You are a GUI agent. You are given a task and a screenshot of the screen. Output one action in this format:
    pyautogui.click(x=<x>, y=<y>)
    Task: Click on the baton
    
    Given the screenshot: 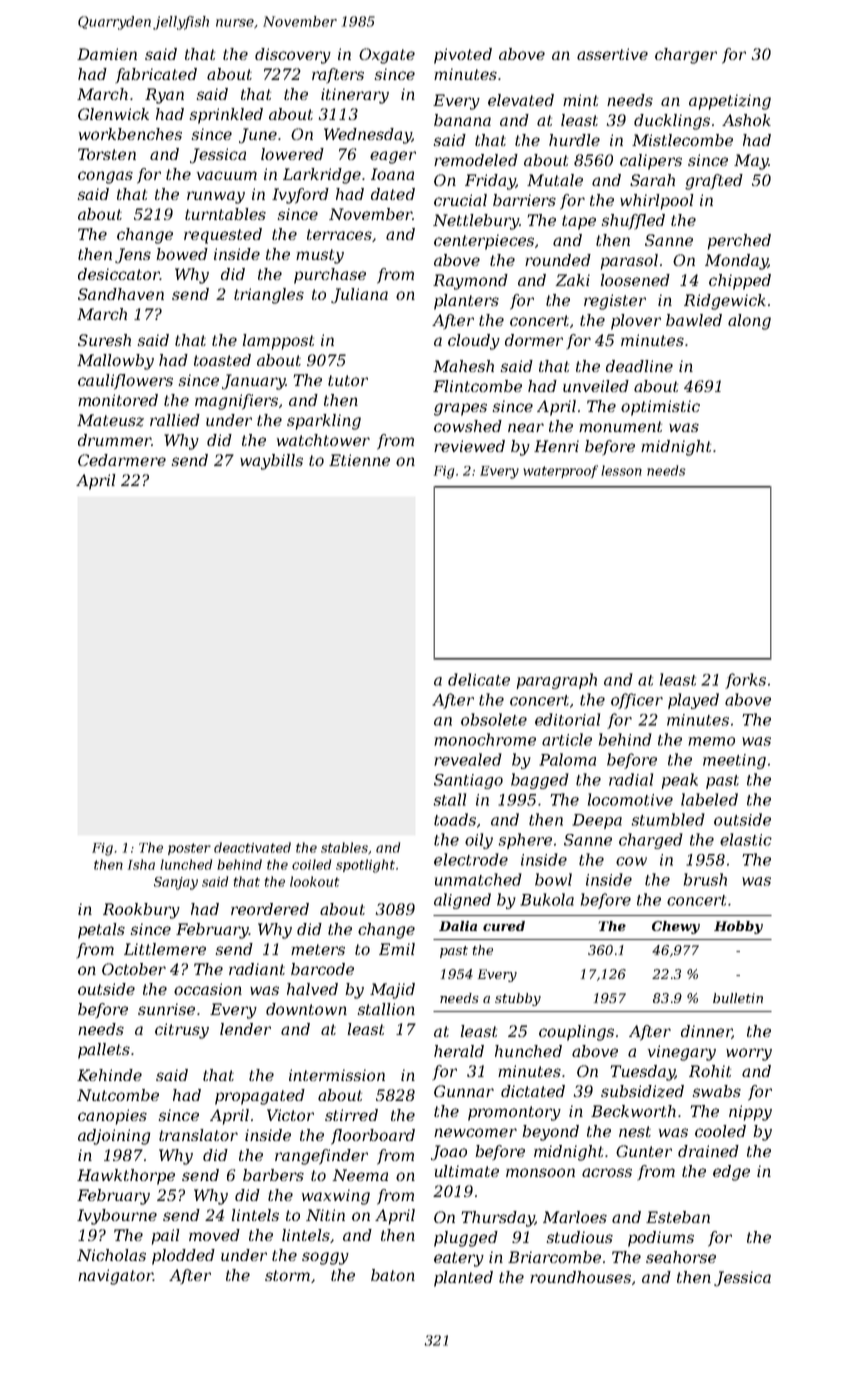 What is the action you would take?
    pyautogui.click(x=393, y=1275)
